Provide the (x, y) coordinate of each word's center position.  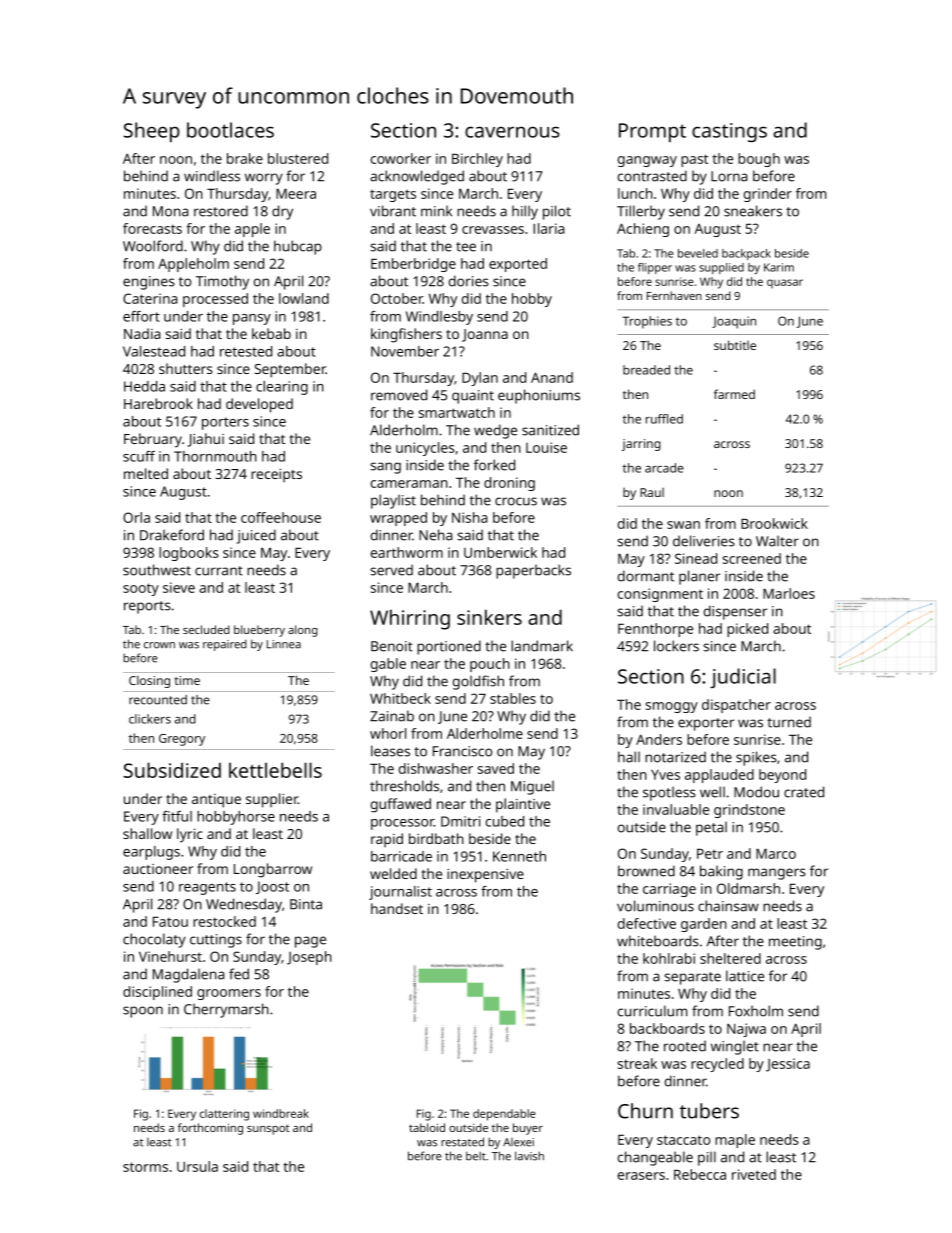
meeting (795, 943)
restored (221, 211)
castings (729, 132)
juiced (256, 536)
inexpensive (485, 876)
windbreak (281, 1113)
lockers (676, 646)
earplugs (151, 853)
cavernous (512, 132)
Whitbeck (400, 698)
